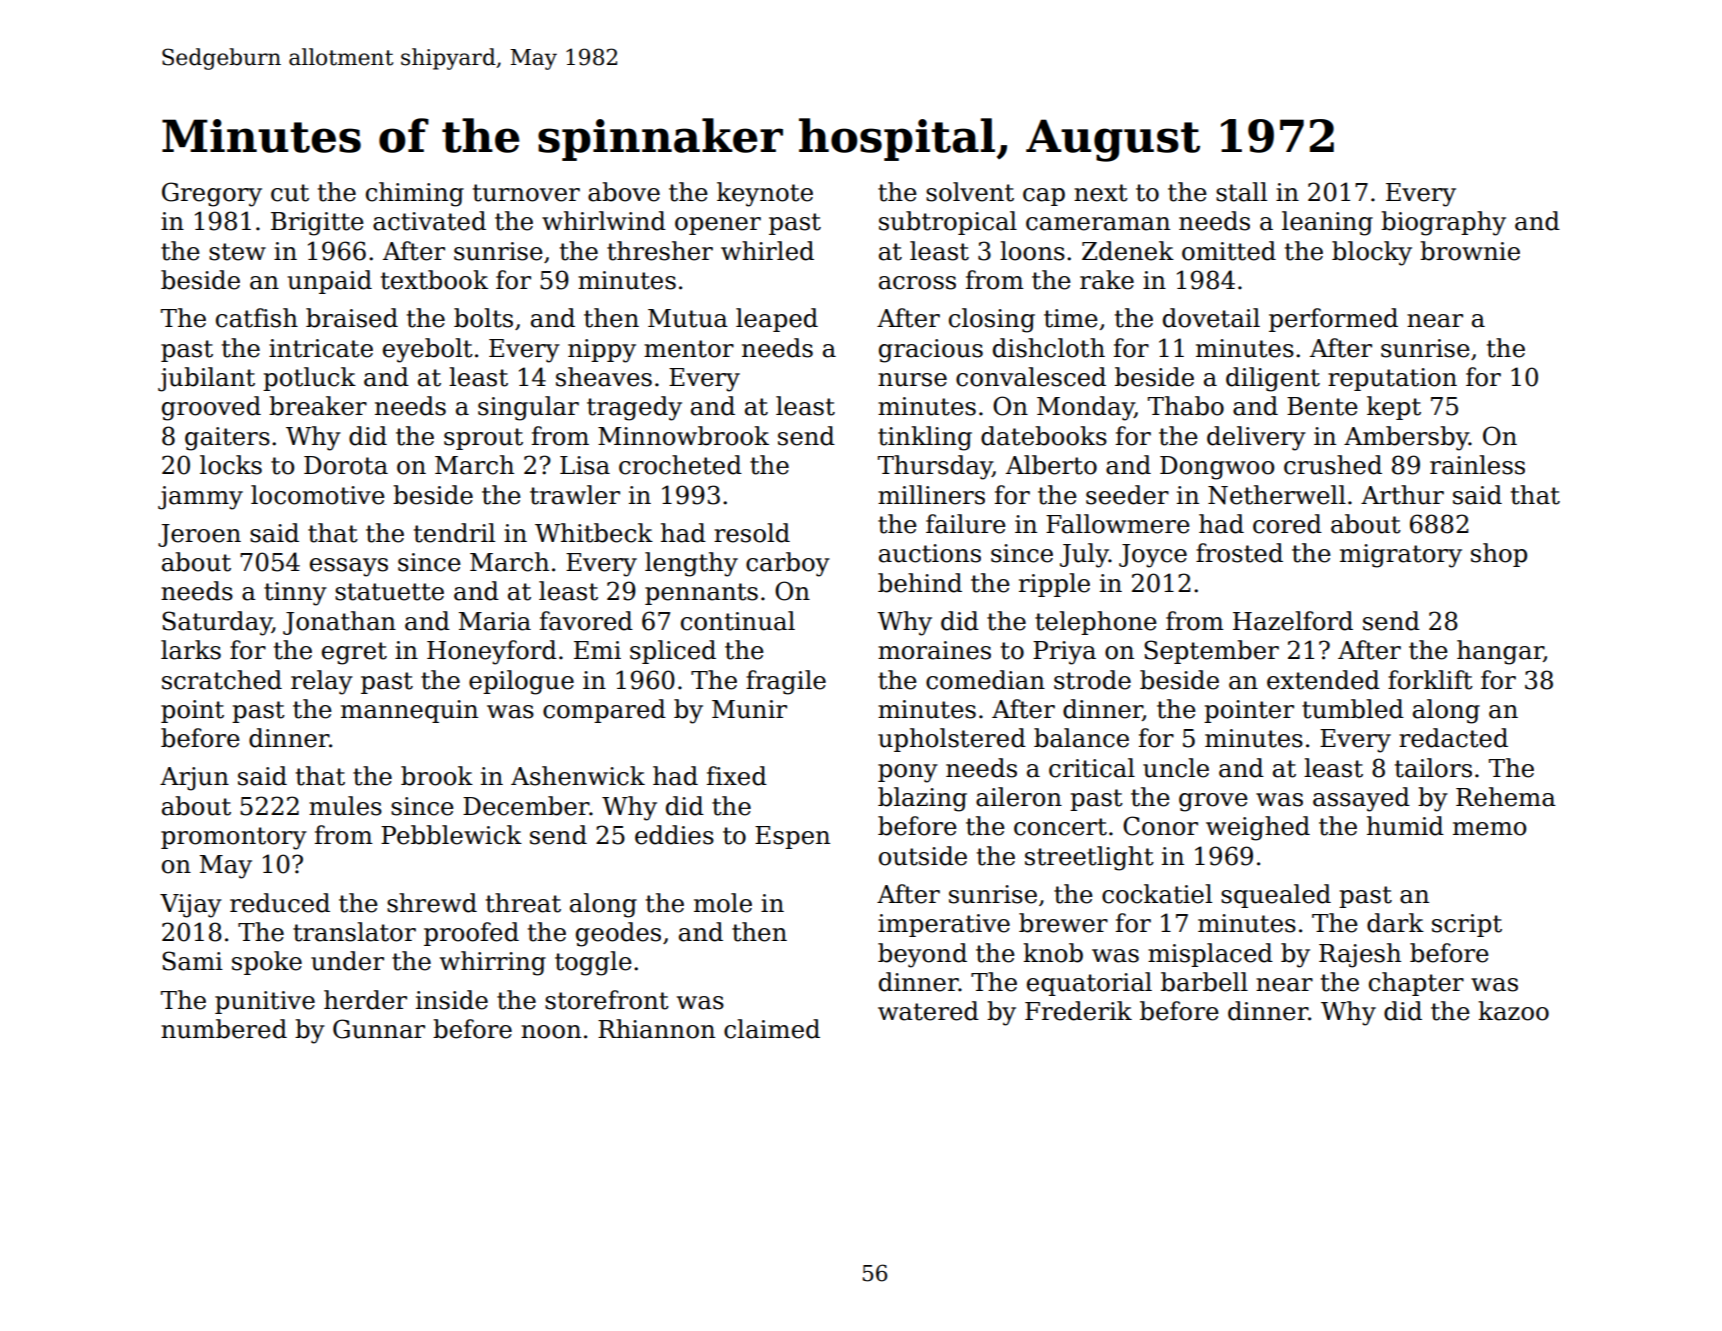 The image size is (1722, 1331). I want to click on December, so click(526, 806).
